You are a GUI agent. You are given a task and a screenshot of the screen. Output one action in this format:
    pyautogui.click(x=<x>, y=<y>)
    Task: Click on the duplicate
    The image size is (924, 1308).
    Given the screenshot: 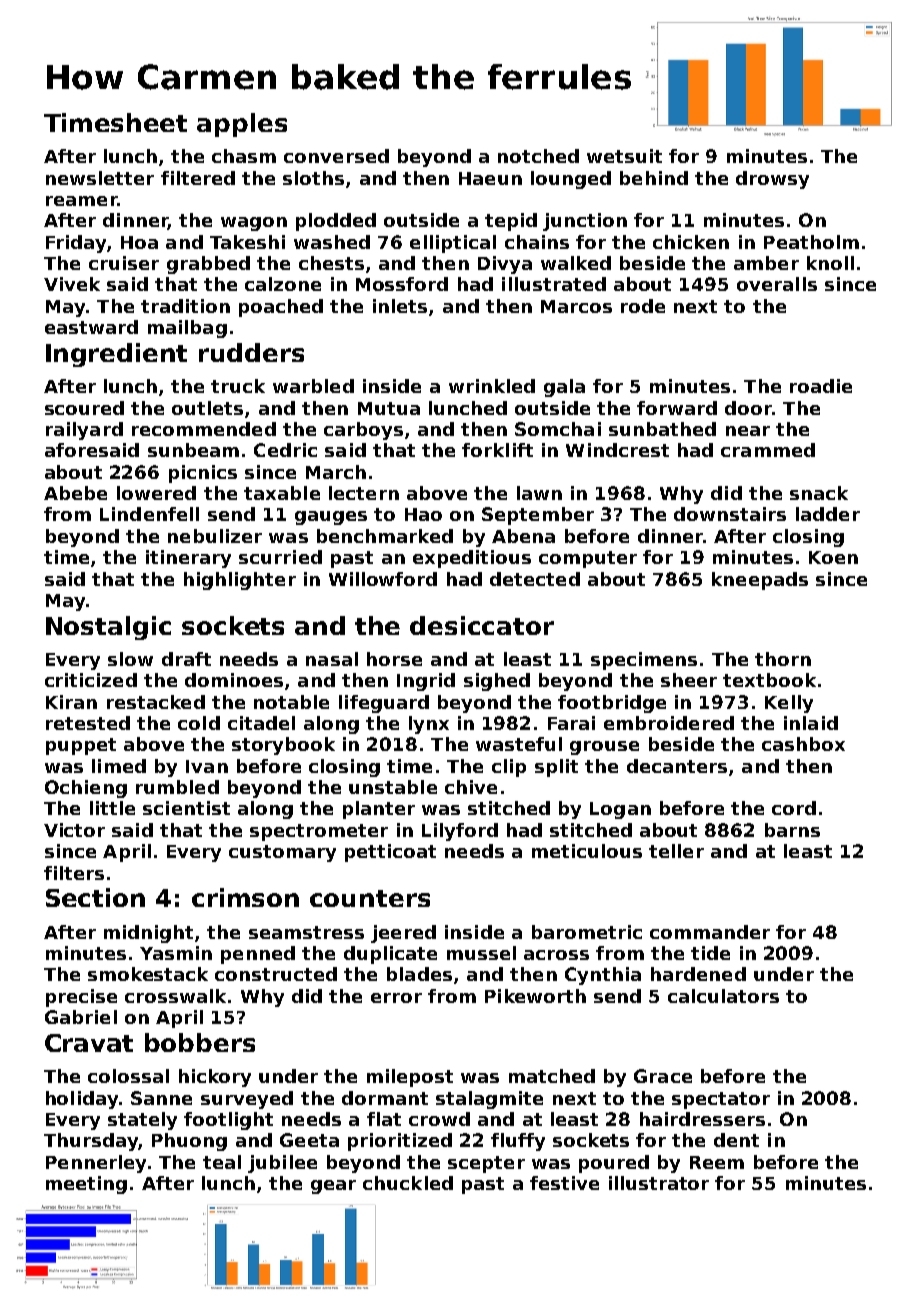 What is the action you would take?
    pyautogui.click(x=390, y=955)
